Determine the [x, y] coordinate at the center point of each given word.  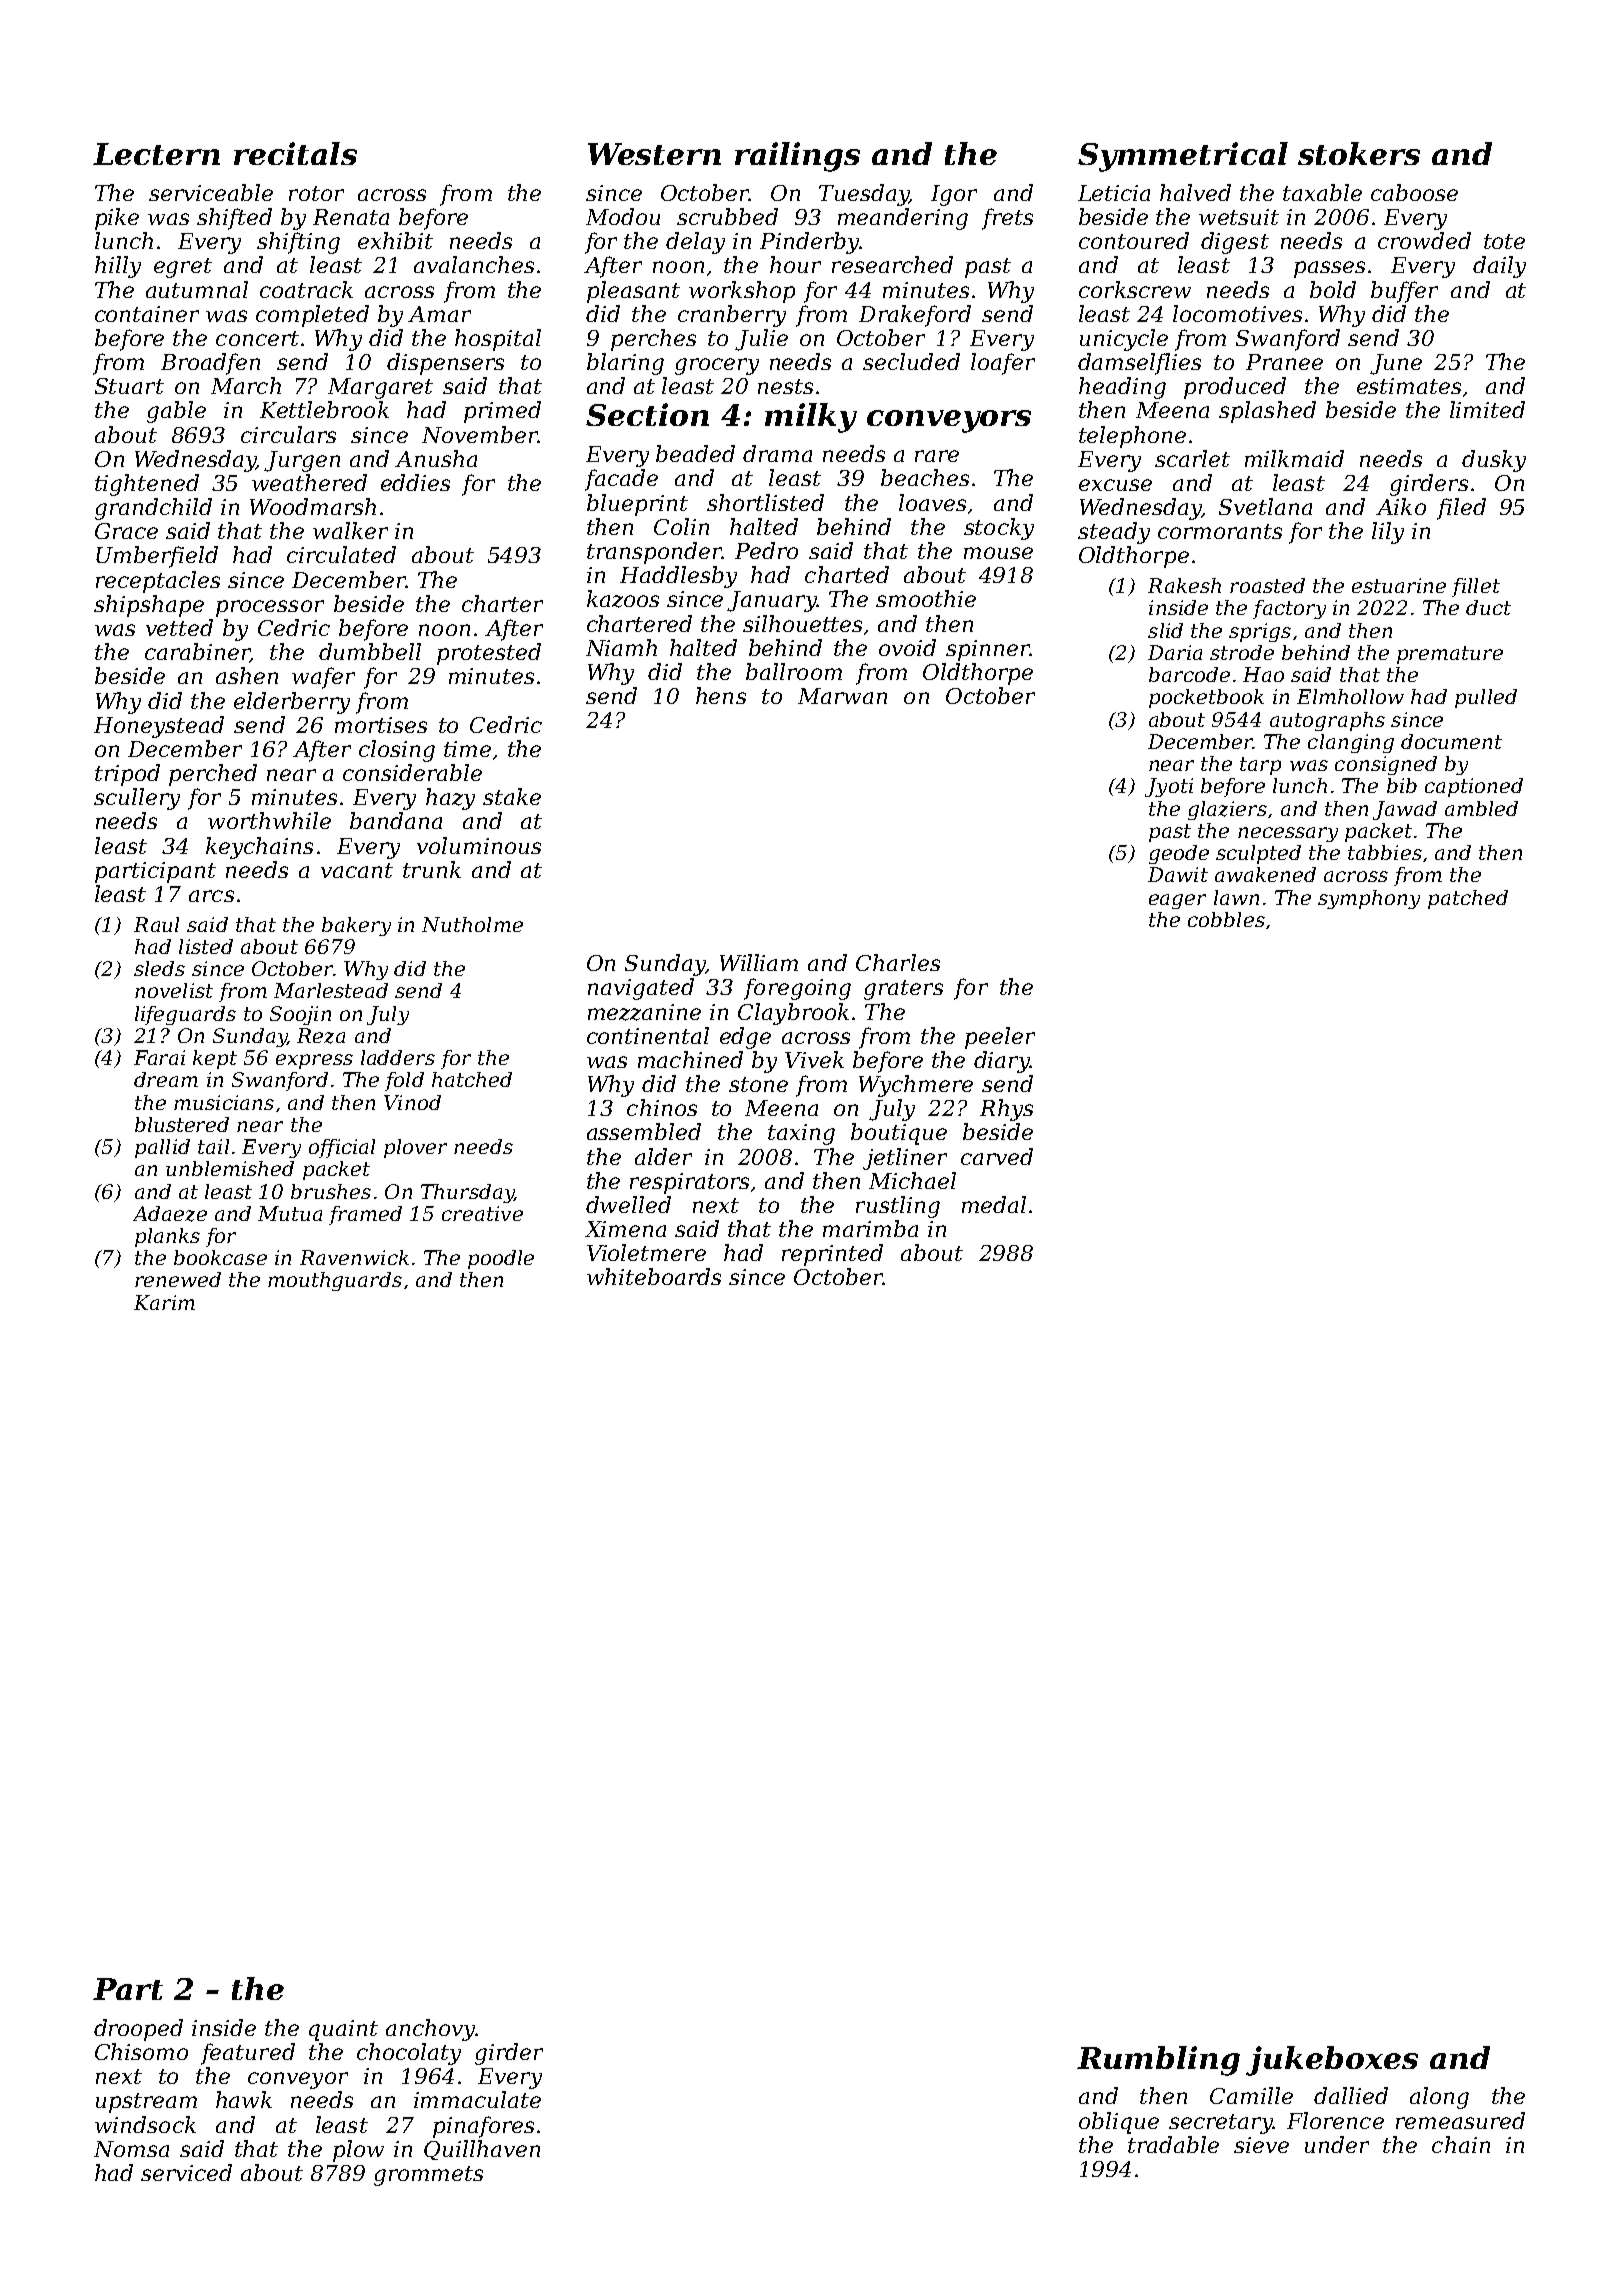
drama [777, 453]
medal [994, 1204]
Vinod [412, 1102]
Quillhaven [482, 2150]
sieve [1261, 2145]
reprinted [832, 1255]
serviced [186, 2172]
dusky [1494, 461]
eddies [415, 482]
